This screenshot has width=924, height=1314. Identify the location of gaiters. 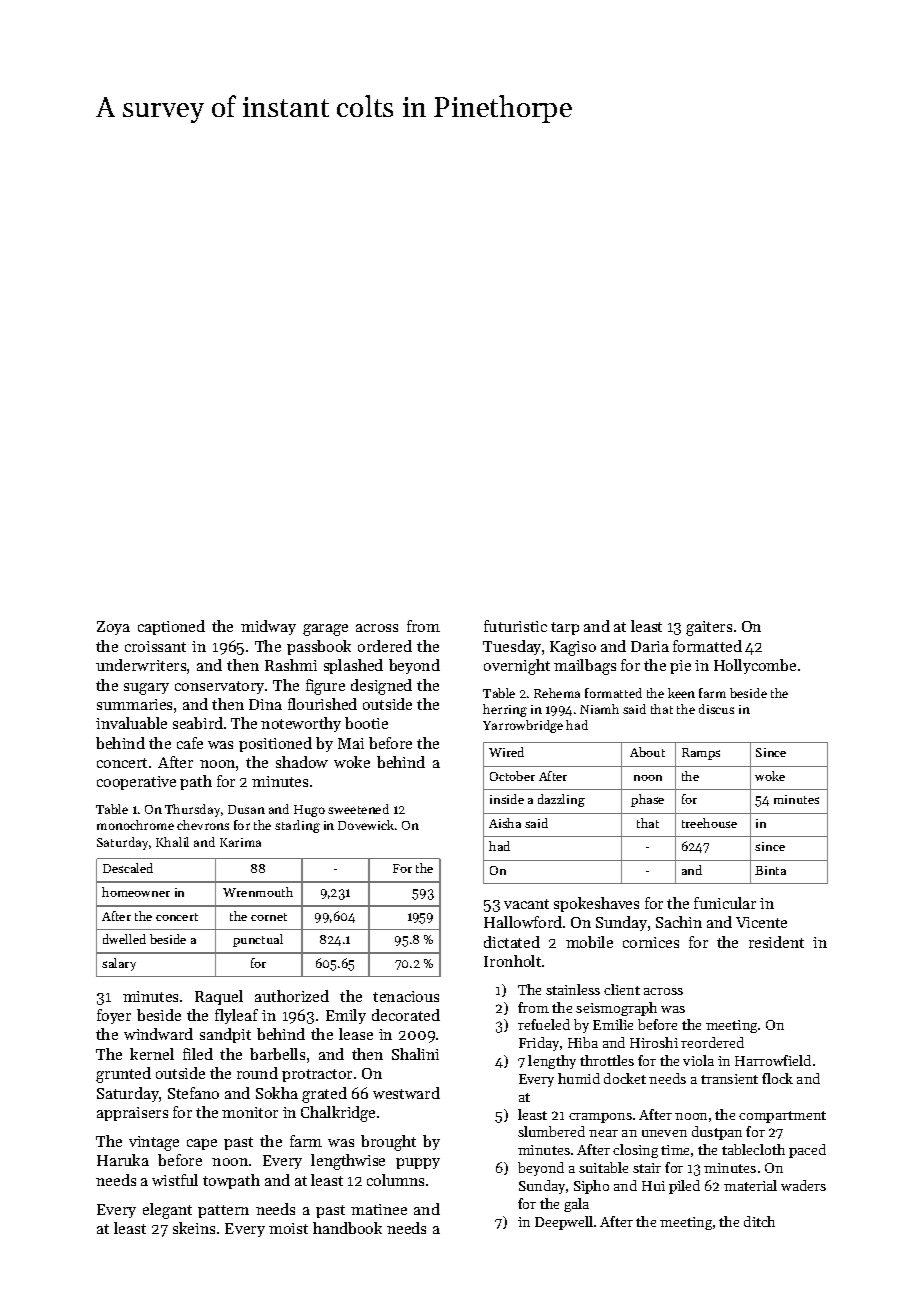
(709, 628).
